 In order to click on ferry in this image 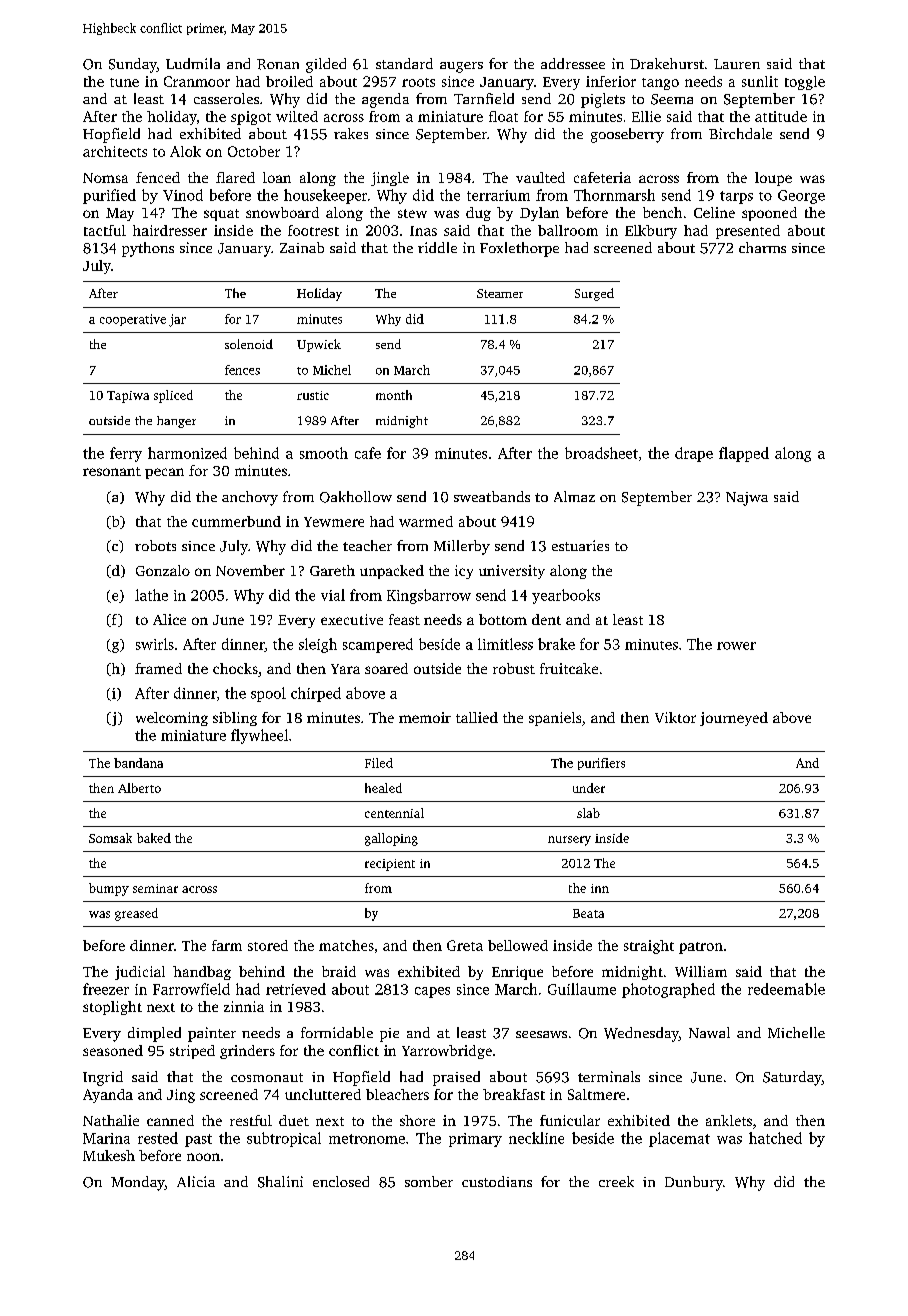, I will do `click(126, 454)`.
